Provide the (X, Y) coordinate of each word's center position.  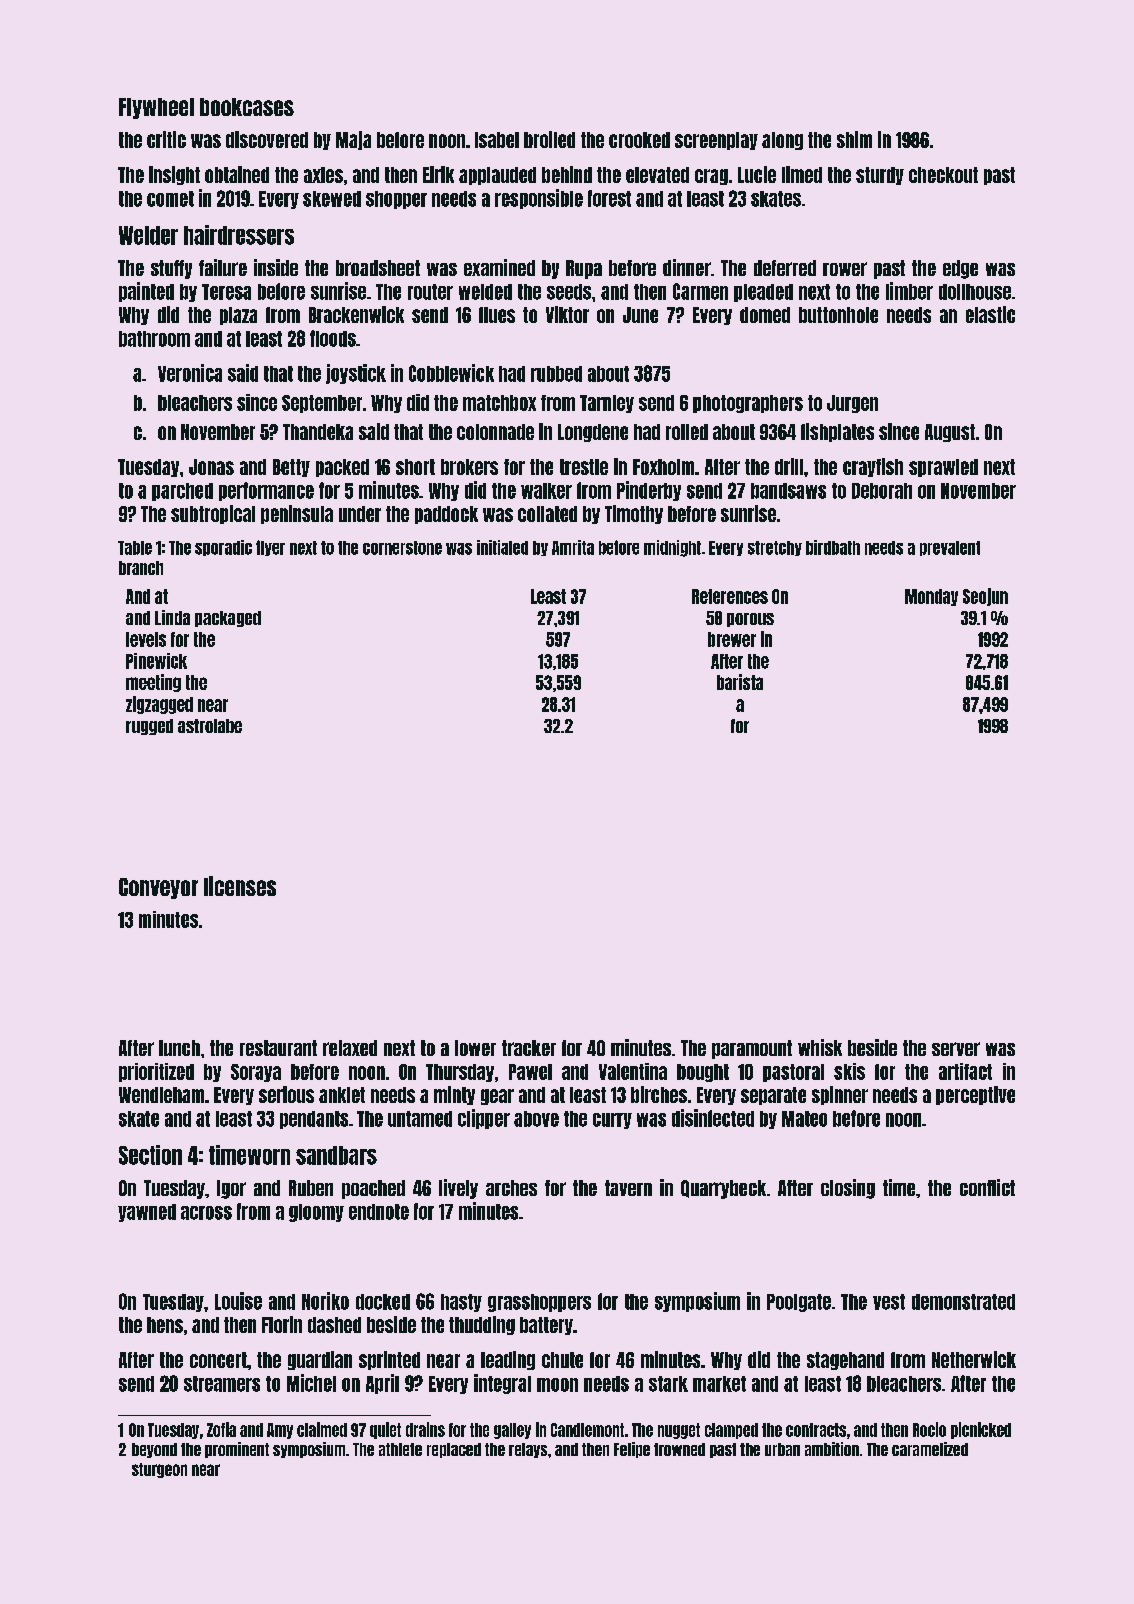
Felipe (632, 1450)
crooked (639, 140)
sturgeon (159, 1470)
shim (854, 139)
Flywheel (156, 108)
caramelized (930, 1449)
